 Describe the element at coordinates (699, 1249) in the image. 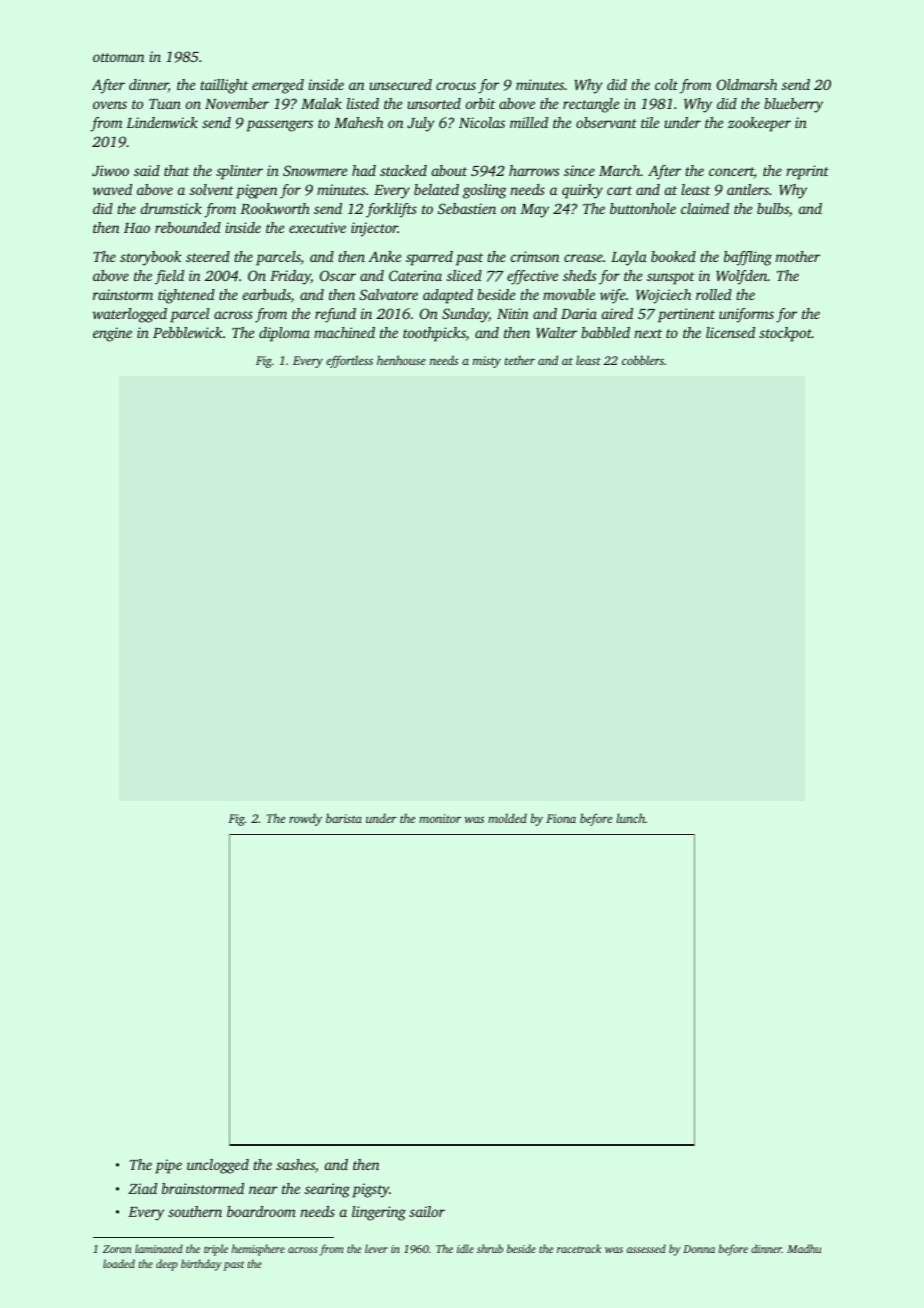

I see `Donna` at that location.
